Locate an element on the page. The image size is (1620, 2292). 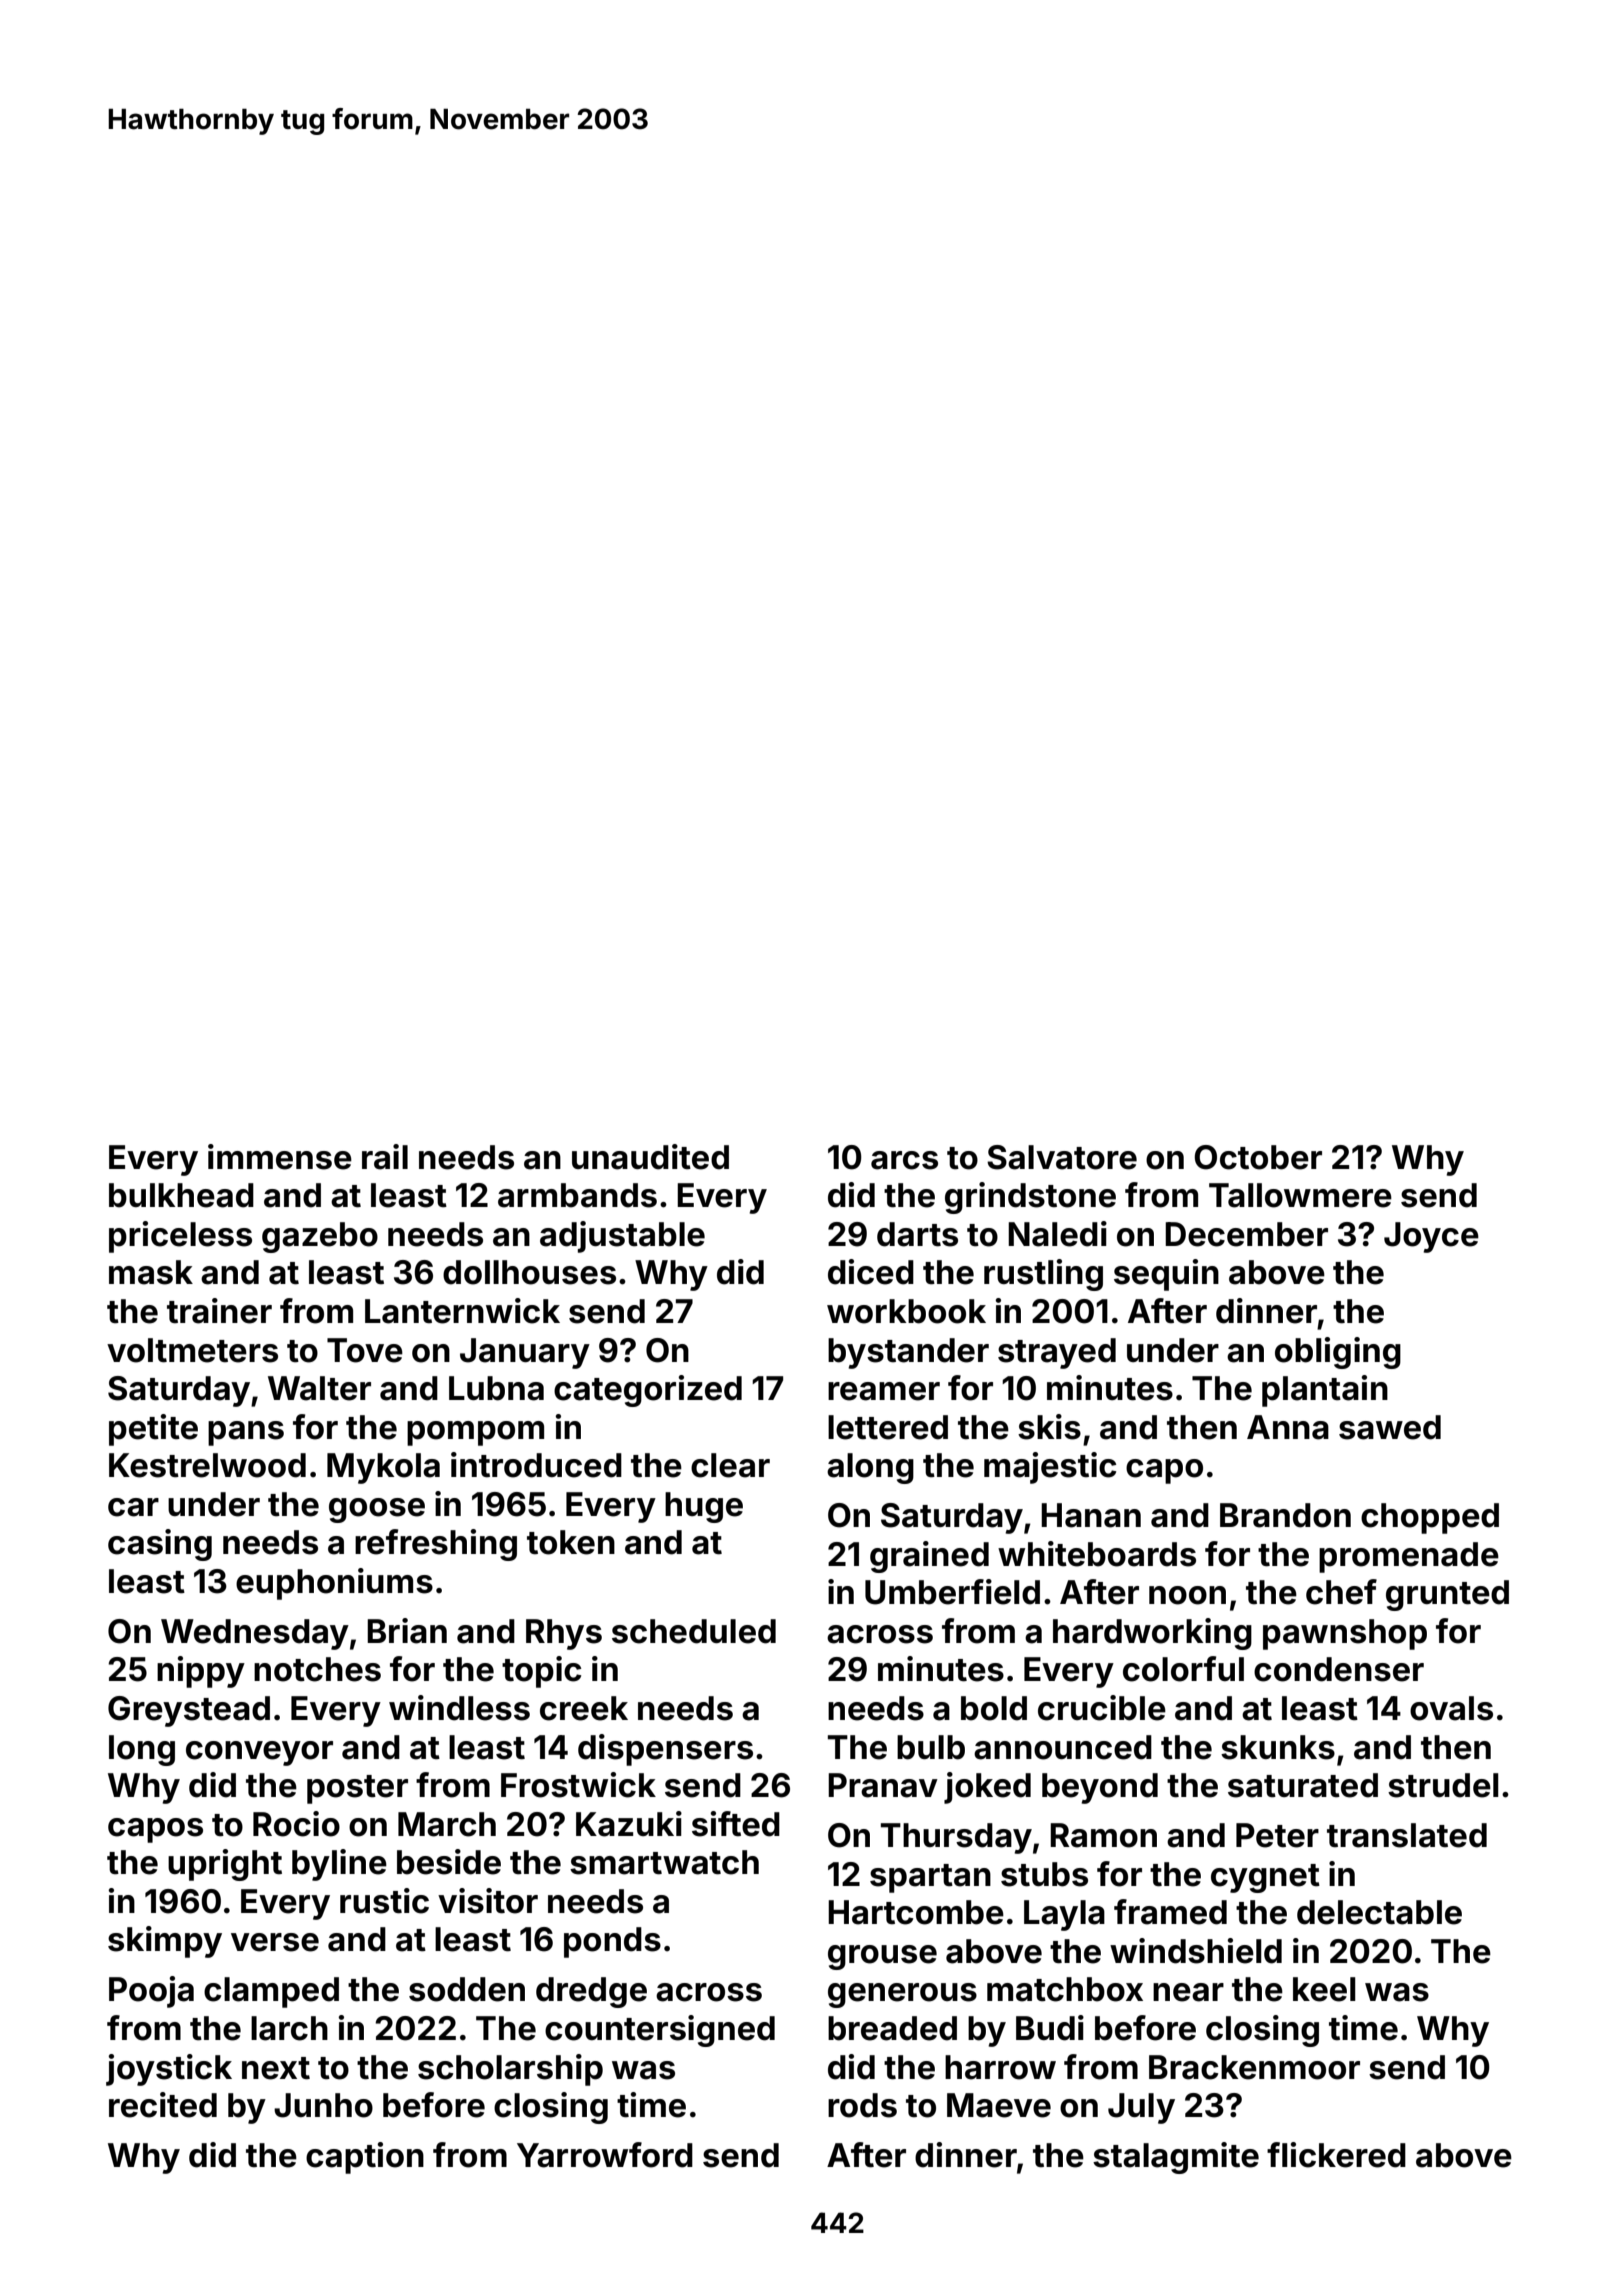
January is located at coordinates (525, 1353).
